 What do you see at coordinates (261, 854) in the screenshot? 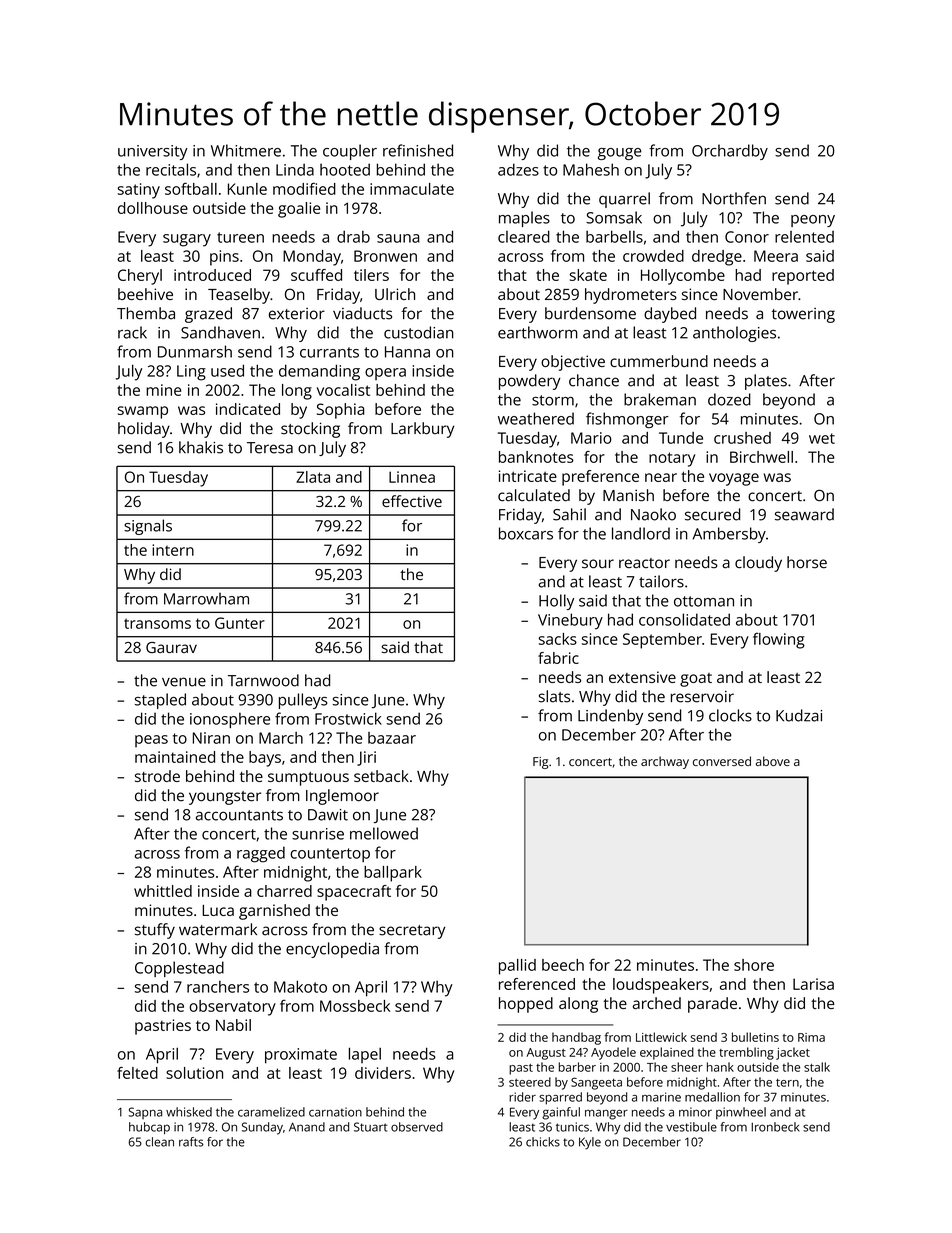
I see `ragged` at bounding box center [261, 854].
